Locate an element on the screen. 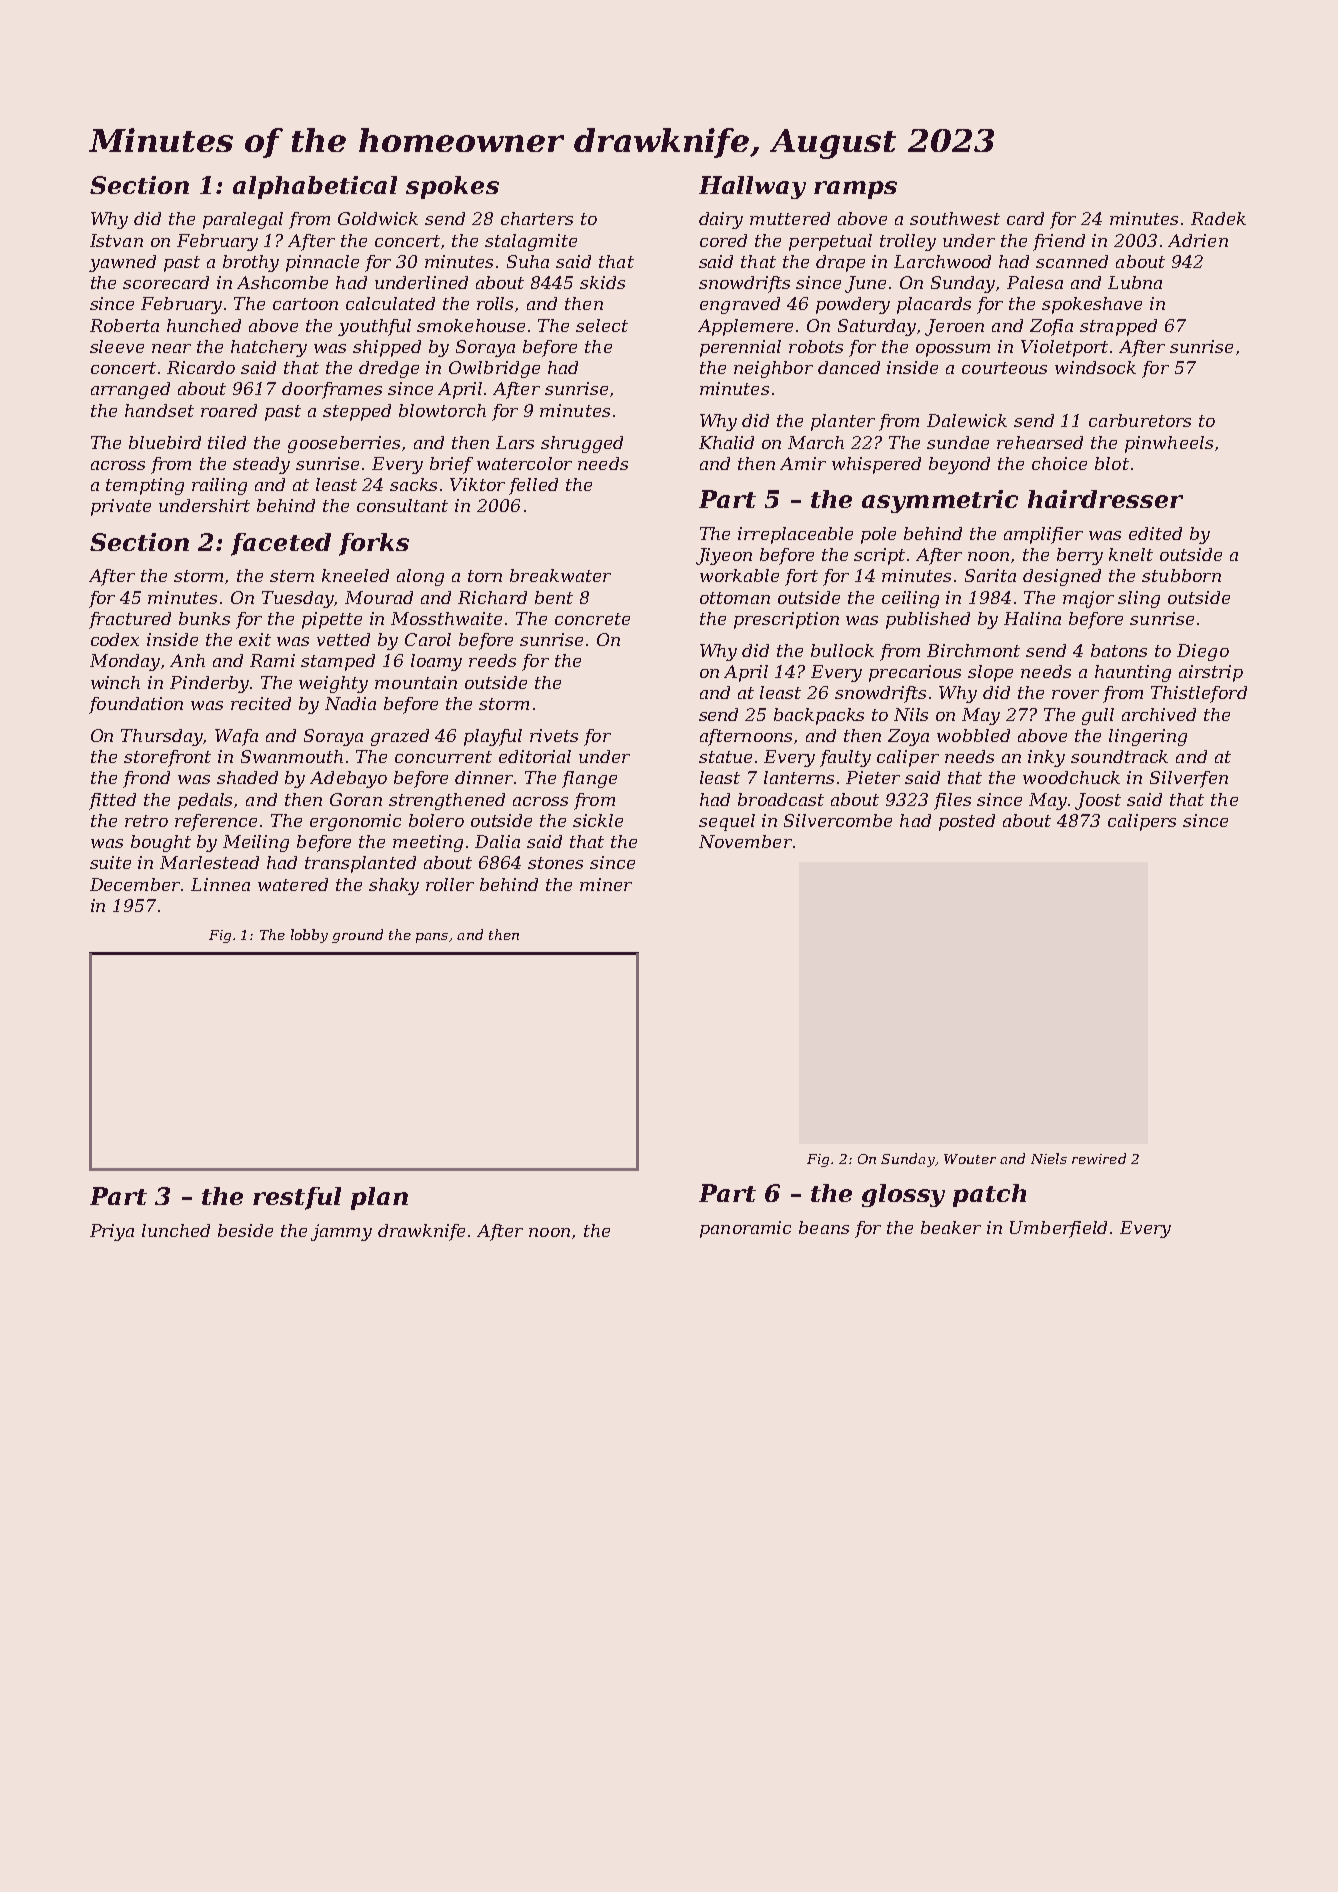  stones is located at coordinates (555, 863).
